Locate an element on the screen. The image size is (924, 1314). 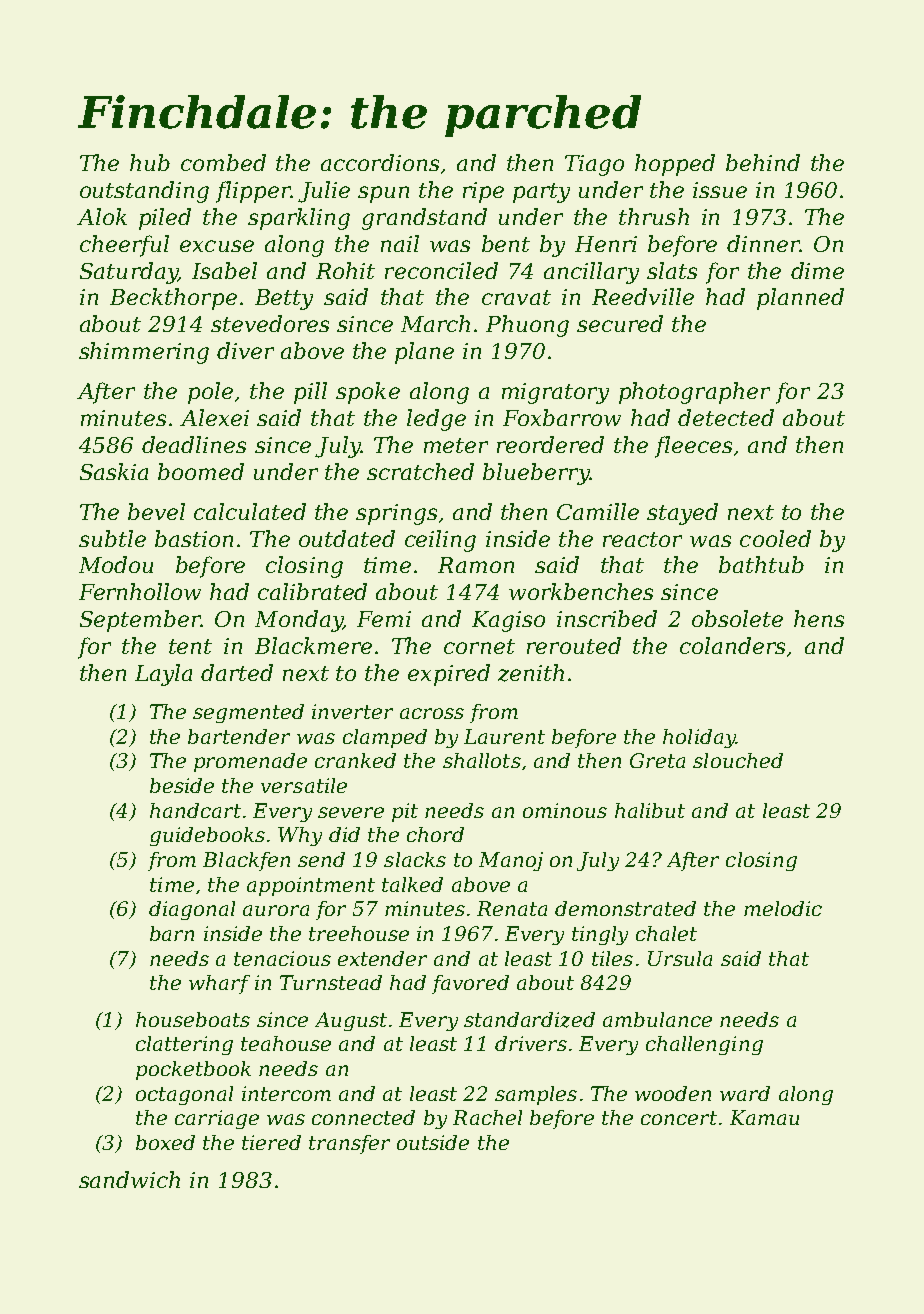
Foxbarrow is located at coordinates (562, 417).
